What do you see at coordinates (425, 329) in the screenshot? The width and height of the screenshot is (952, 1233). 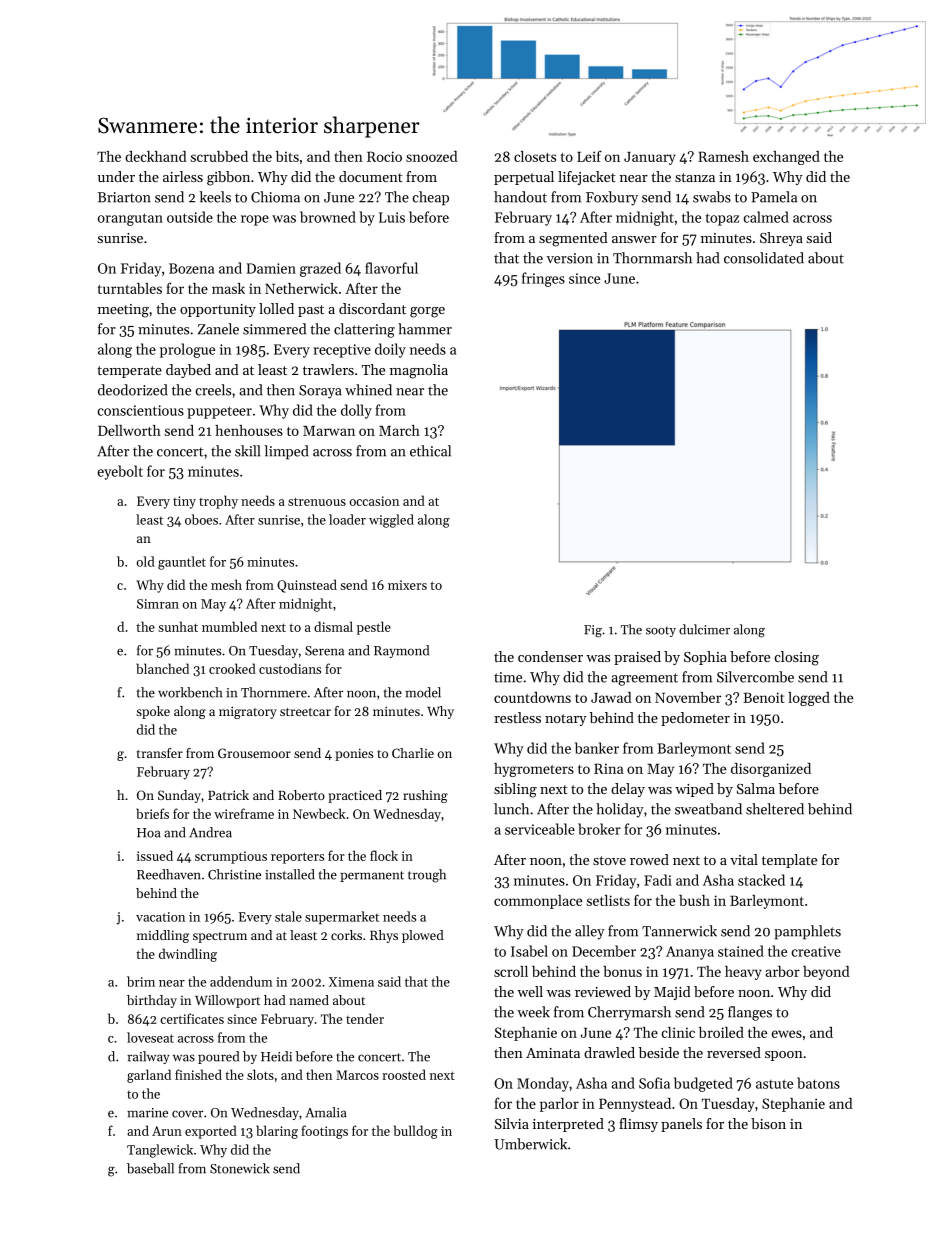 I see `hammer` at bounding box center [425, 329].
